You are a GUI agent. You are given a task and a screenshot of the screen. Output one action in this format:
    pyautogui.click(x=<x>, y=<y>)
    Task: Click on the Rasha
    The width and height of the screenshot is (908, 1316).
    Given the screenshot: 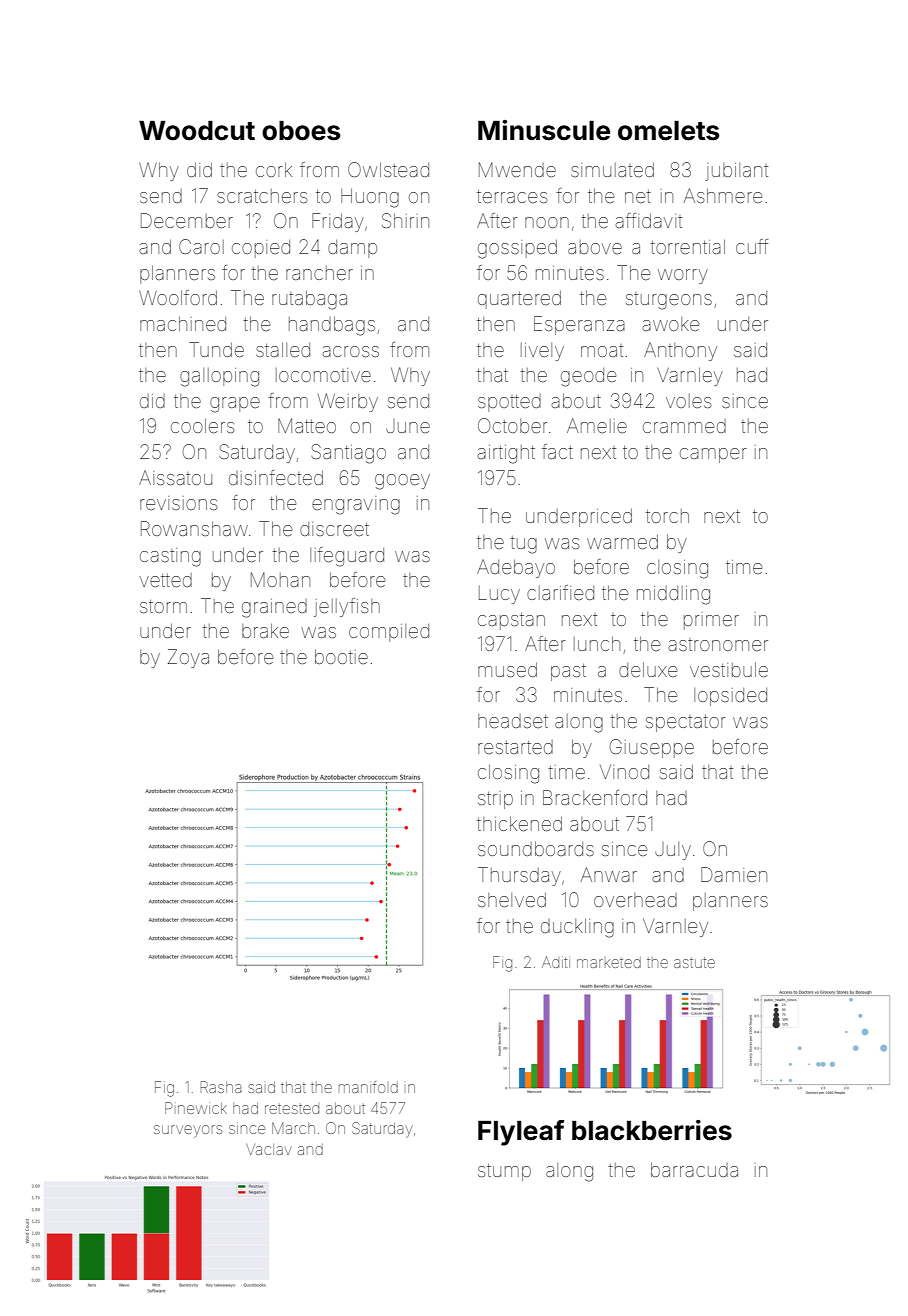 What is the action you would take?
    pyautogui.click(x=221, y=1087)
